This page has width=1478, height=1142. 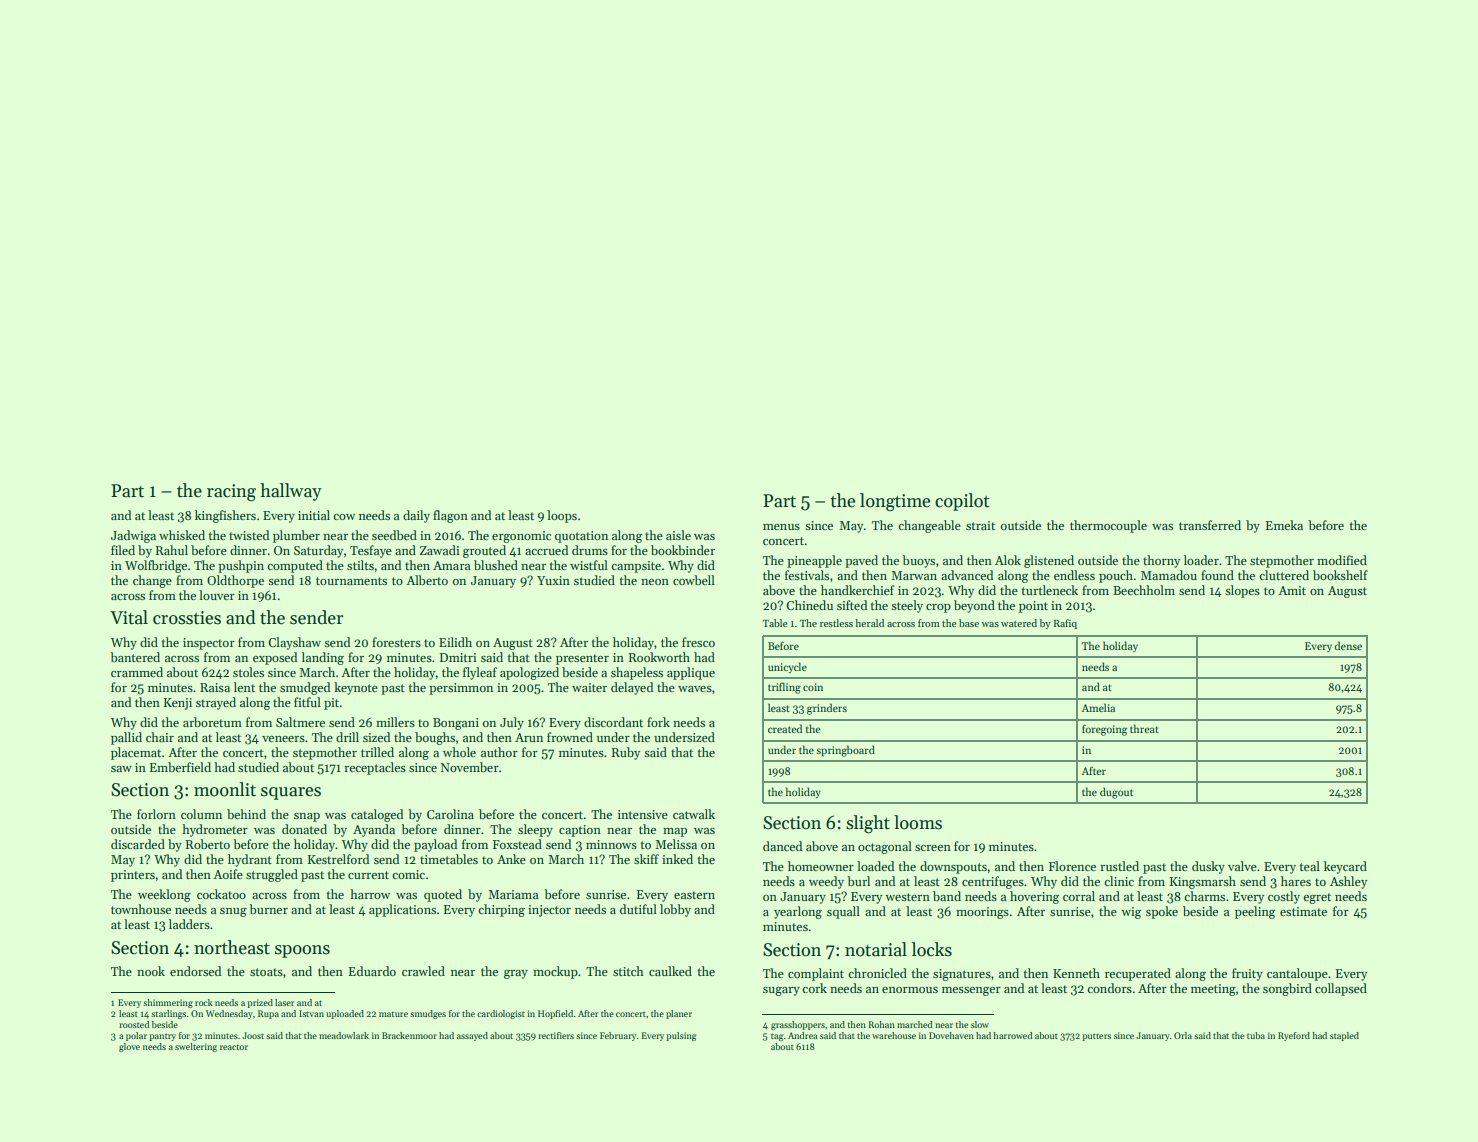 I want to click on initial, so click(x=314, y=515).
